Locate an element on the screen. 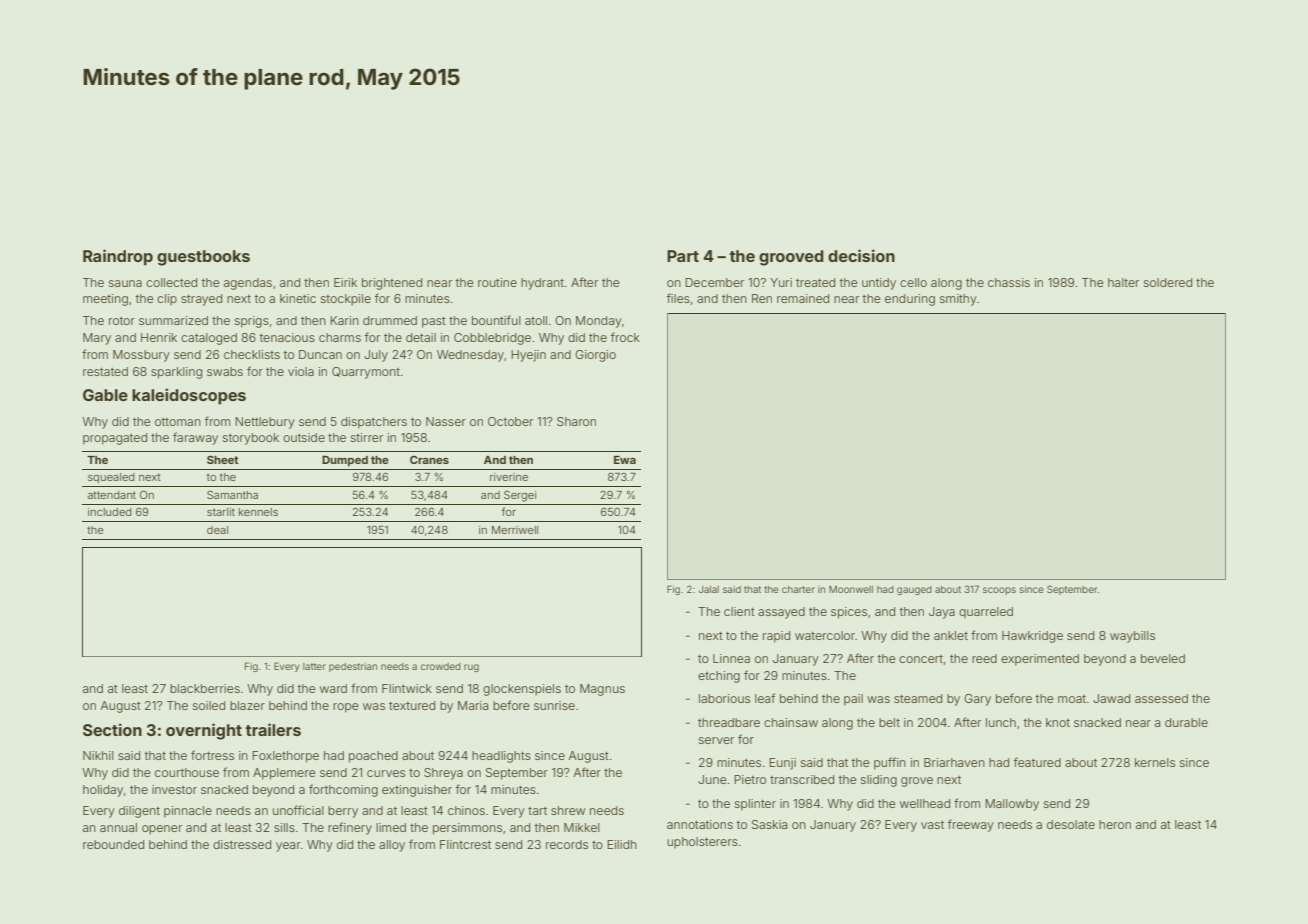  halter is located at coordinates (1123, 282).
